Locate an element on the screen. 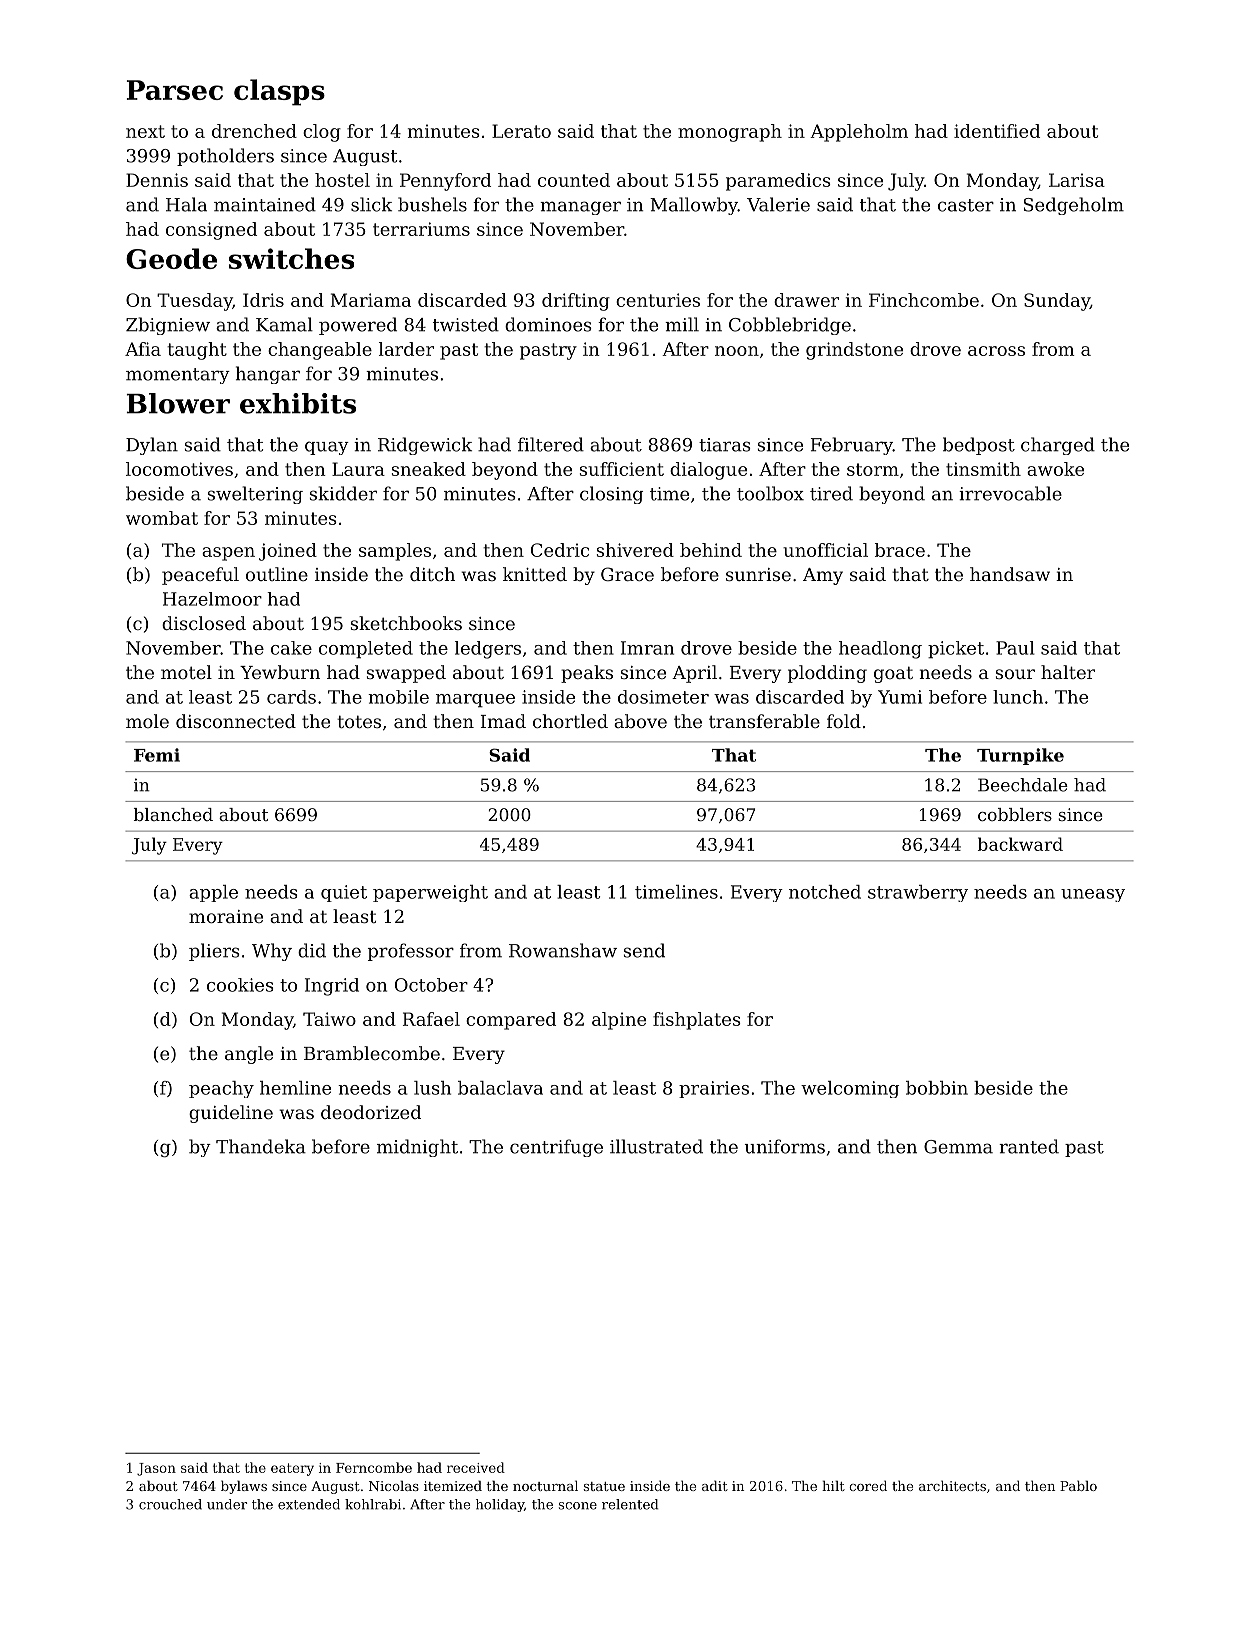 This screenshot has height=1630, width=1259. Zbigniew is located at coordinates (168, 326).
